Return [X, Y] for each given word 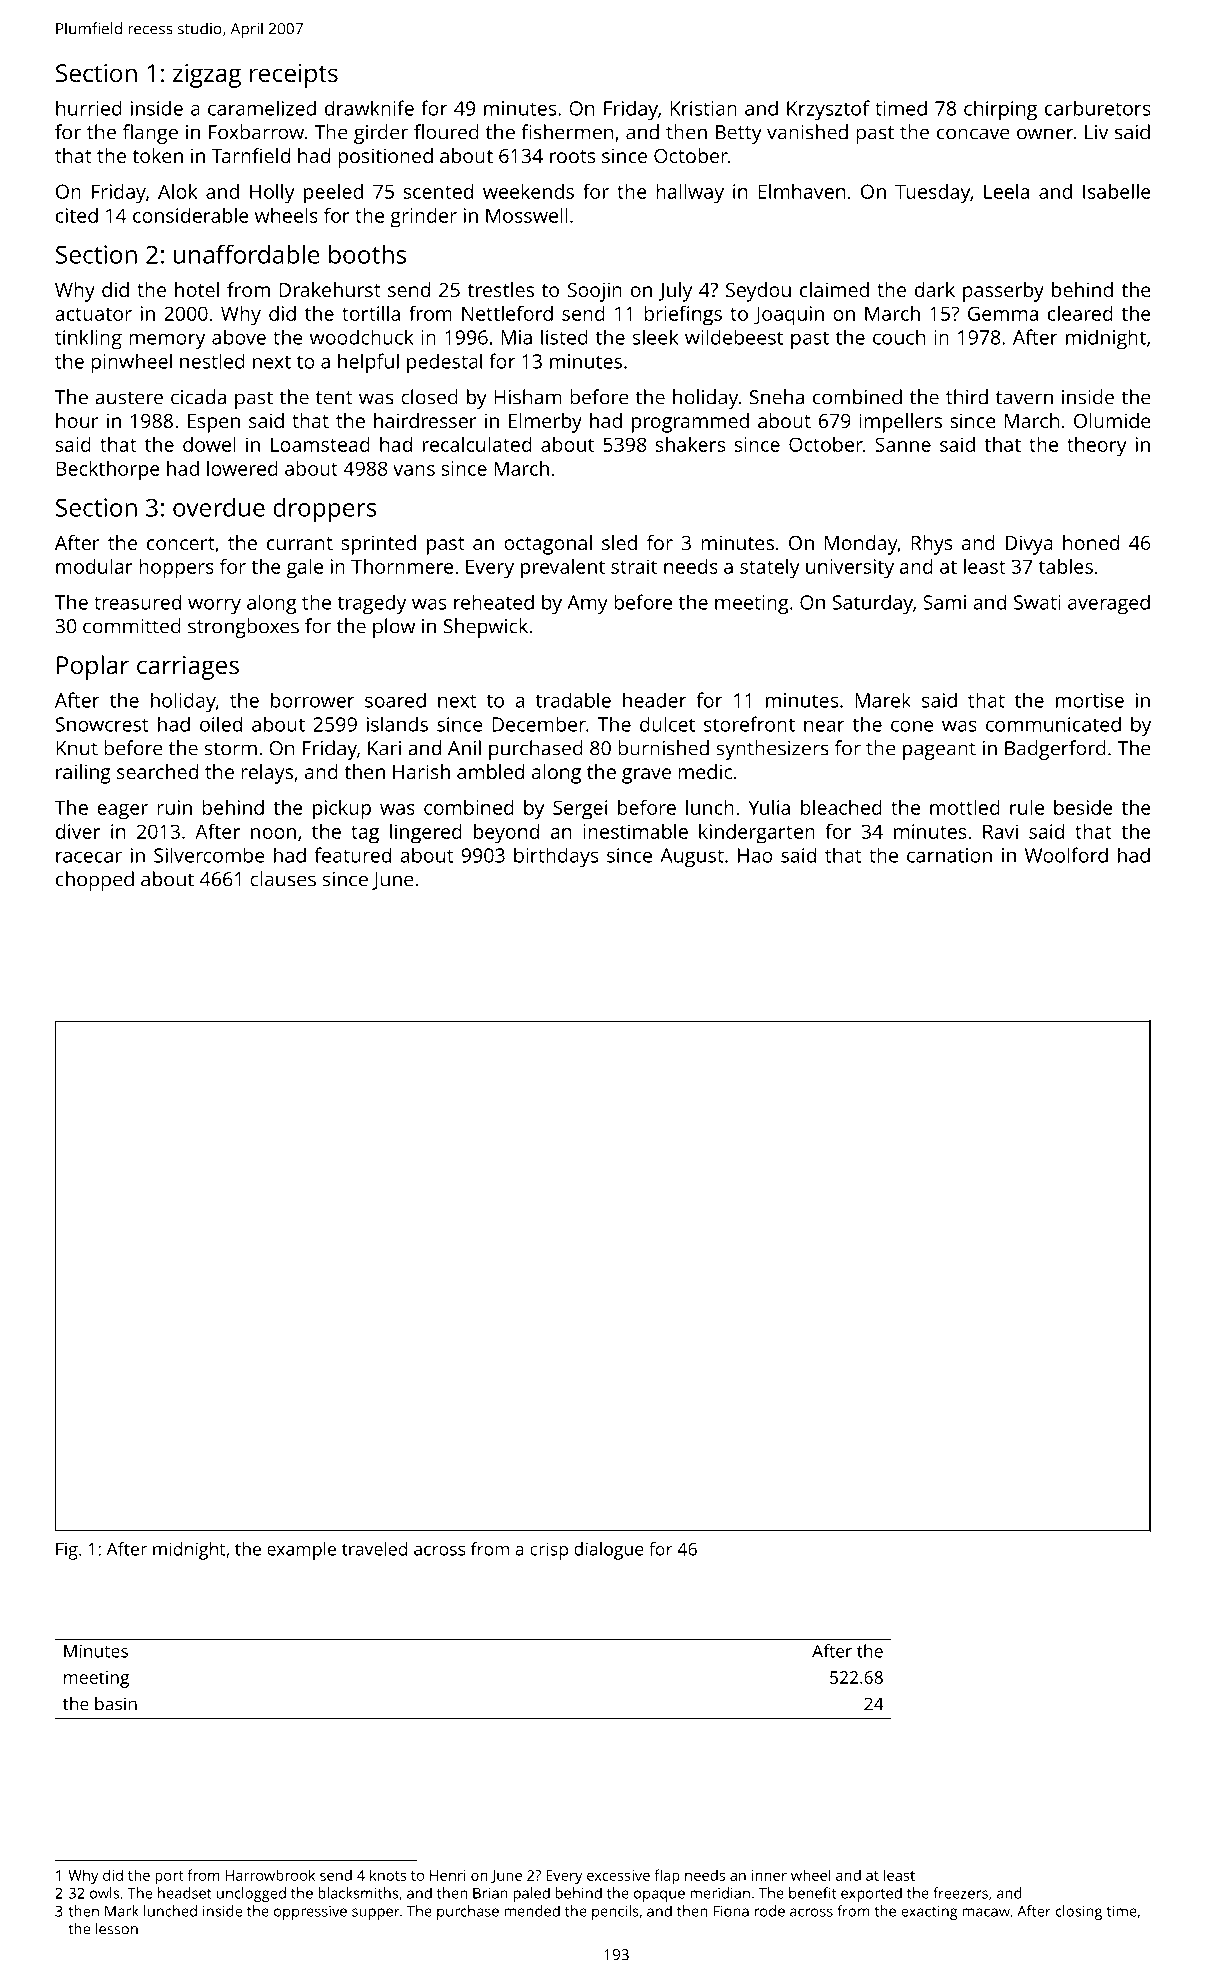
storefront [749, 724]
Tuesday [932, 194]
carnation [949, 855]
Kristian [703, 108]
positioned [385, 158]
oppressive [310, 1913]
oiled [221, 724]
